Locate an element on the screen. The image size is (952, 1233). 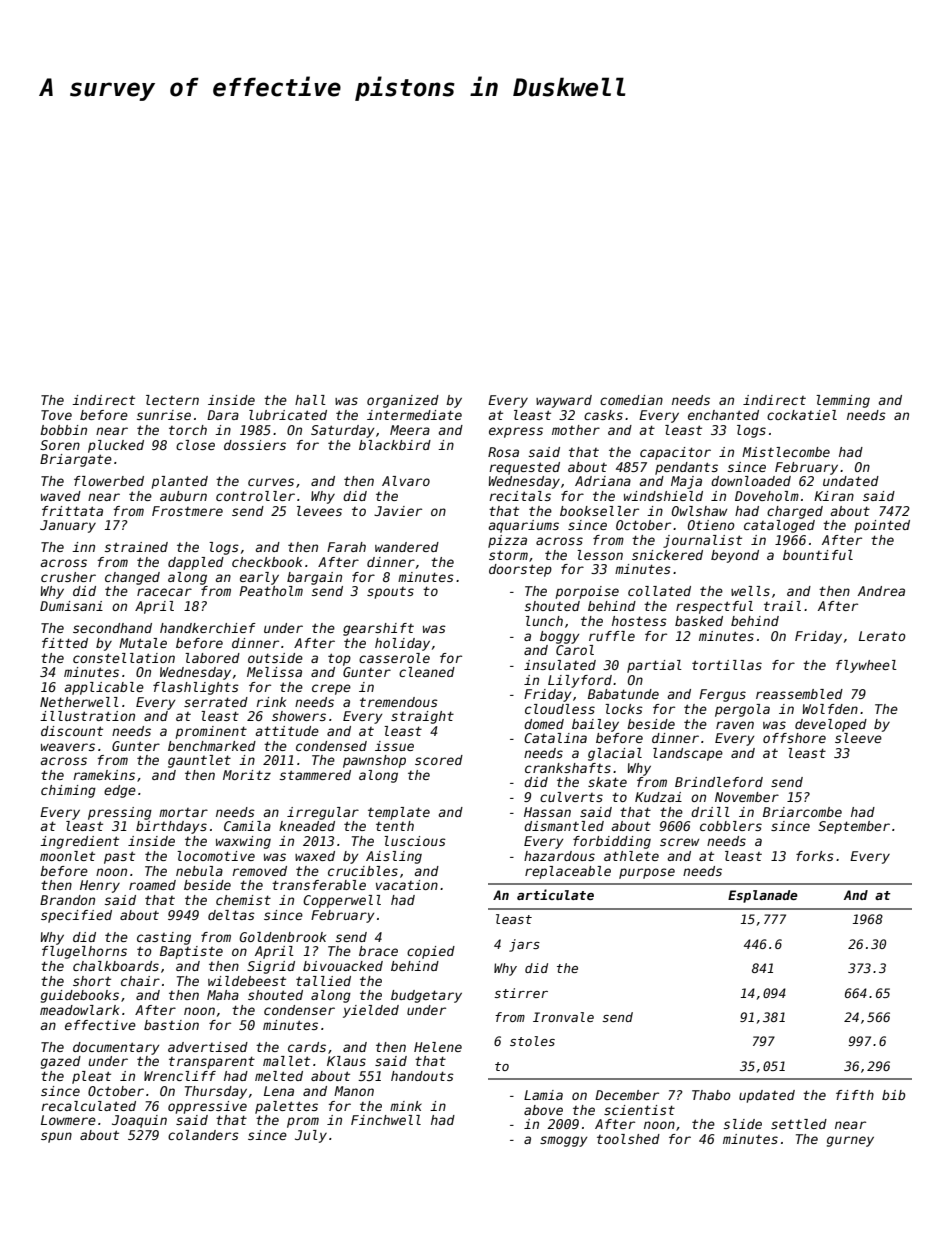
illustration is located at coordinates (87, 716).
